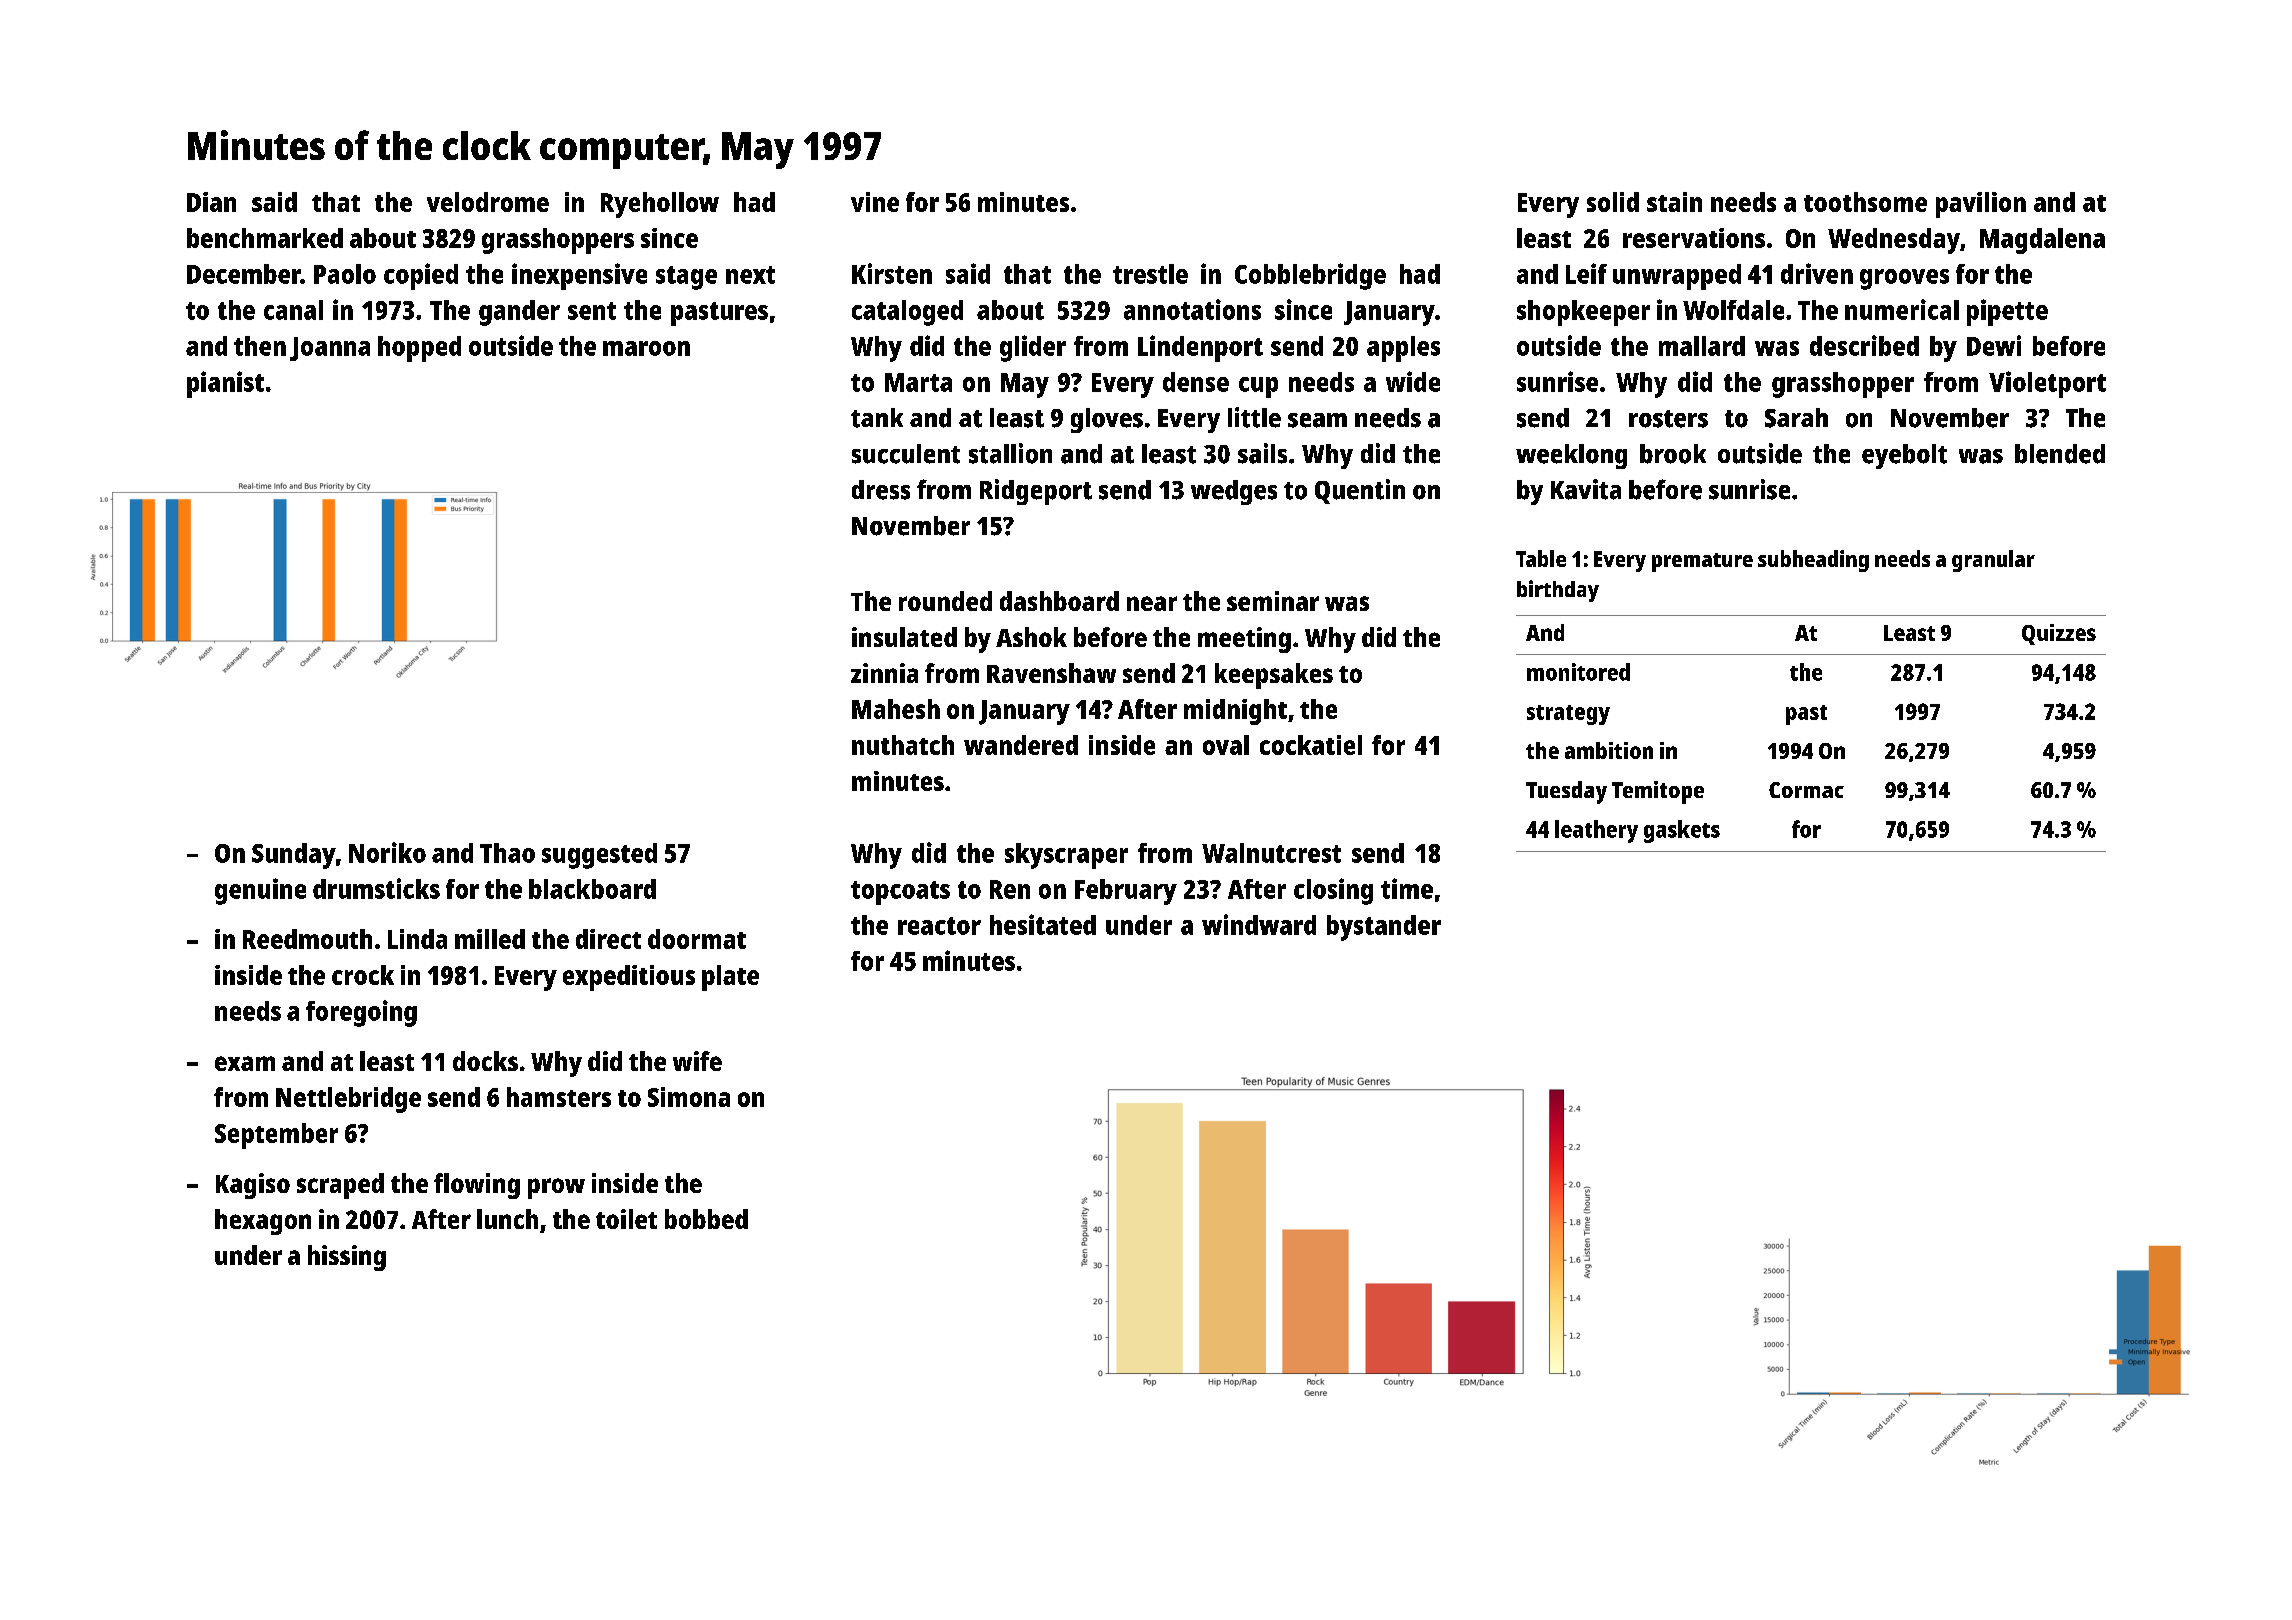 The image size is (2292, 1620). What do you see at coordinates (892, 273) in the document?
I see `Kirsten` at bounding box center [892, 273].
